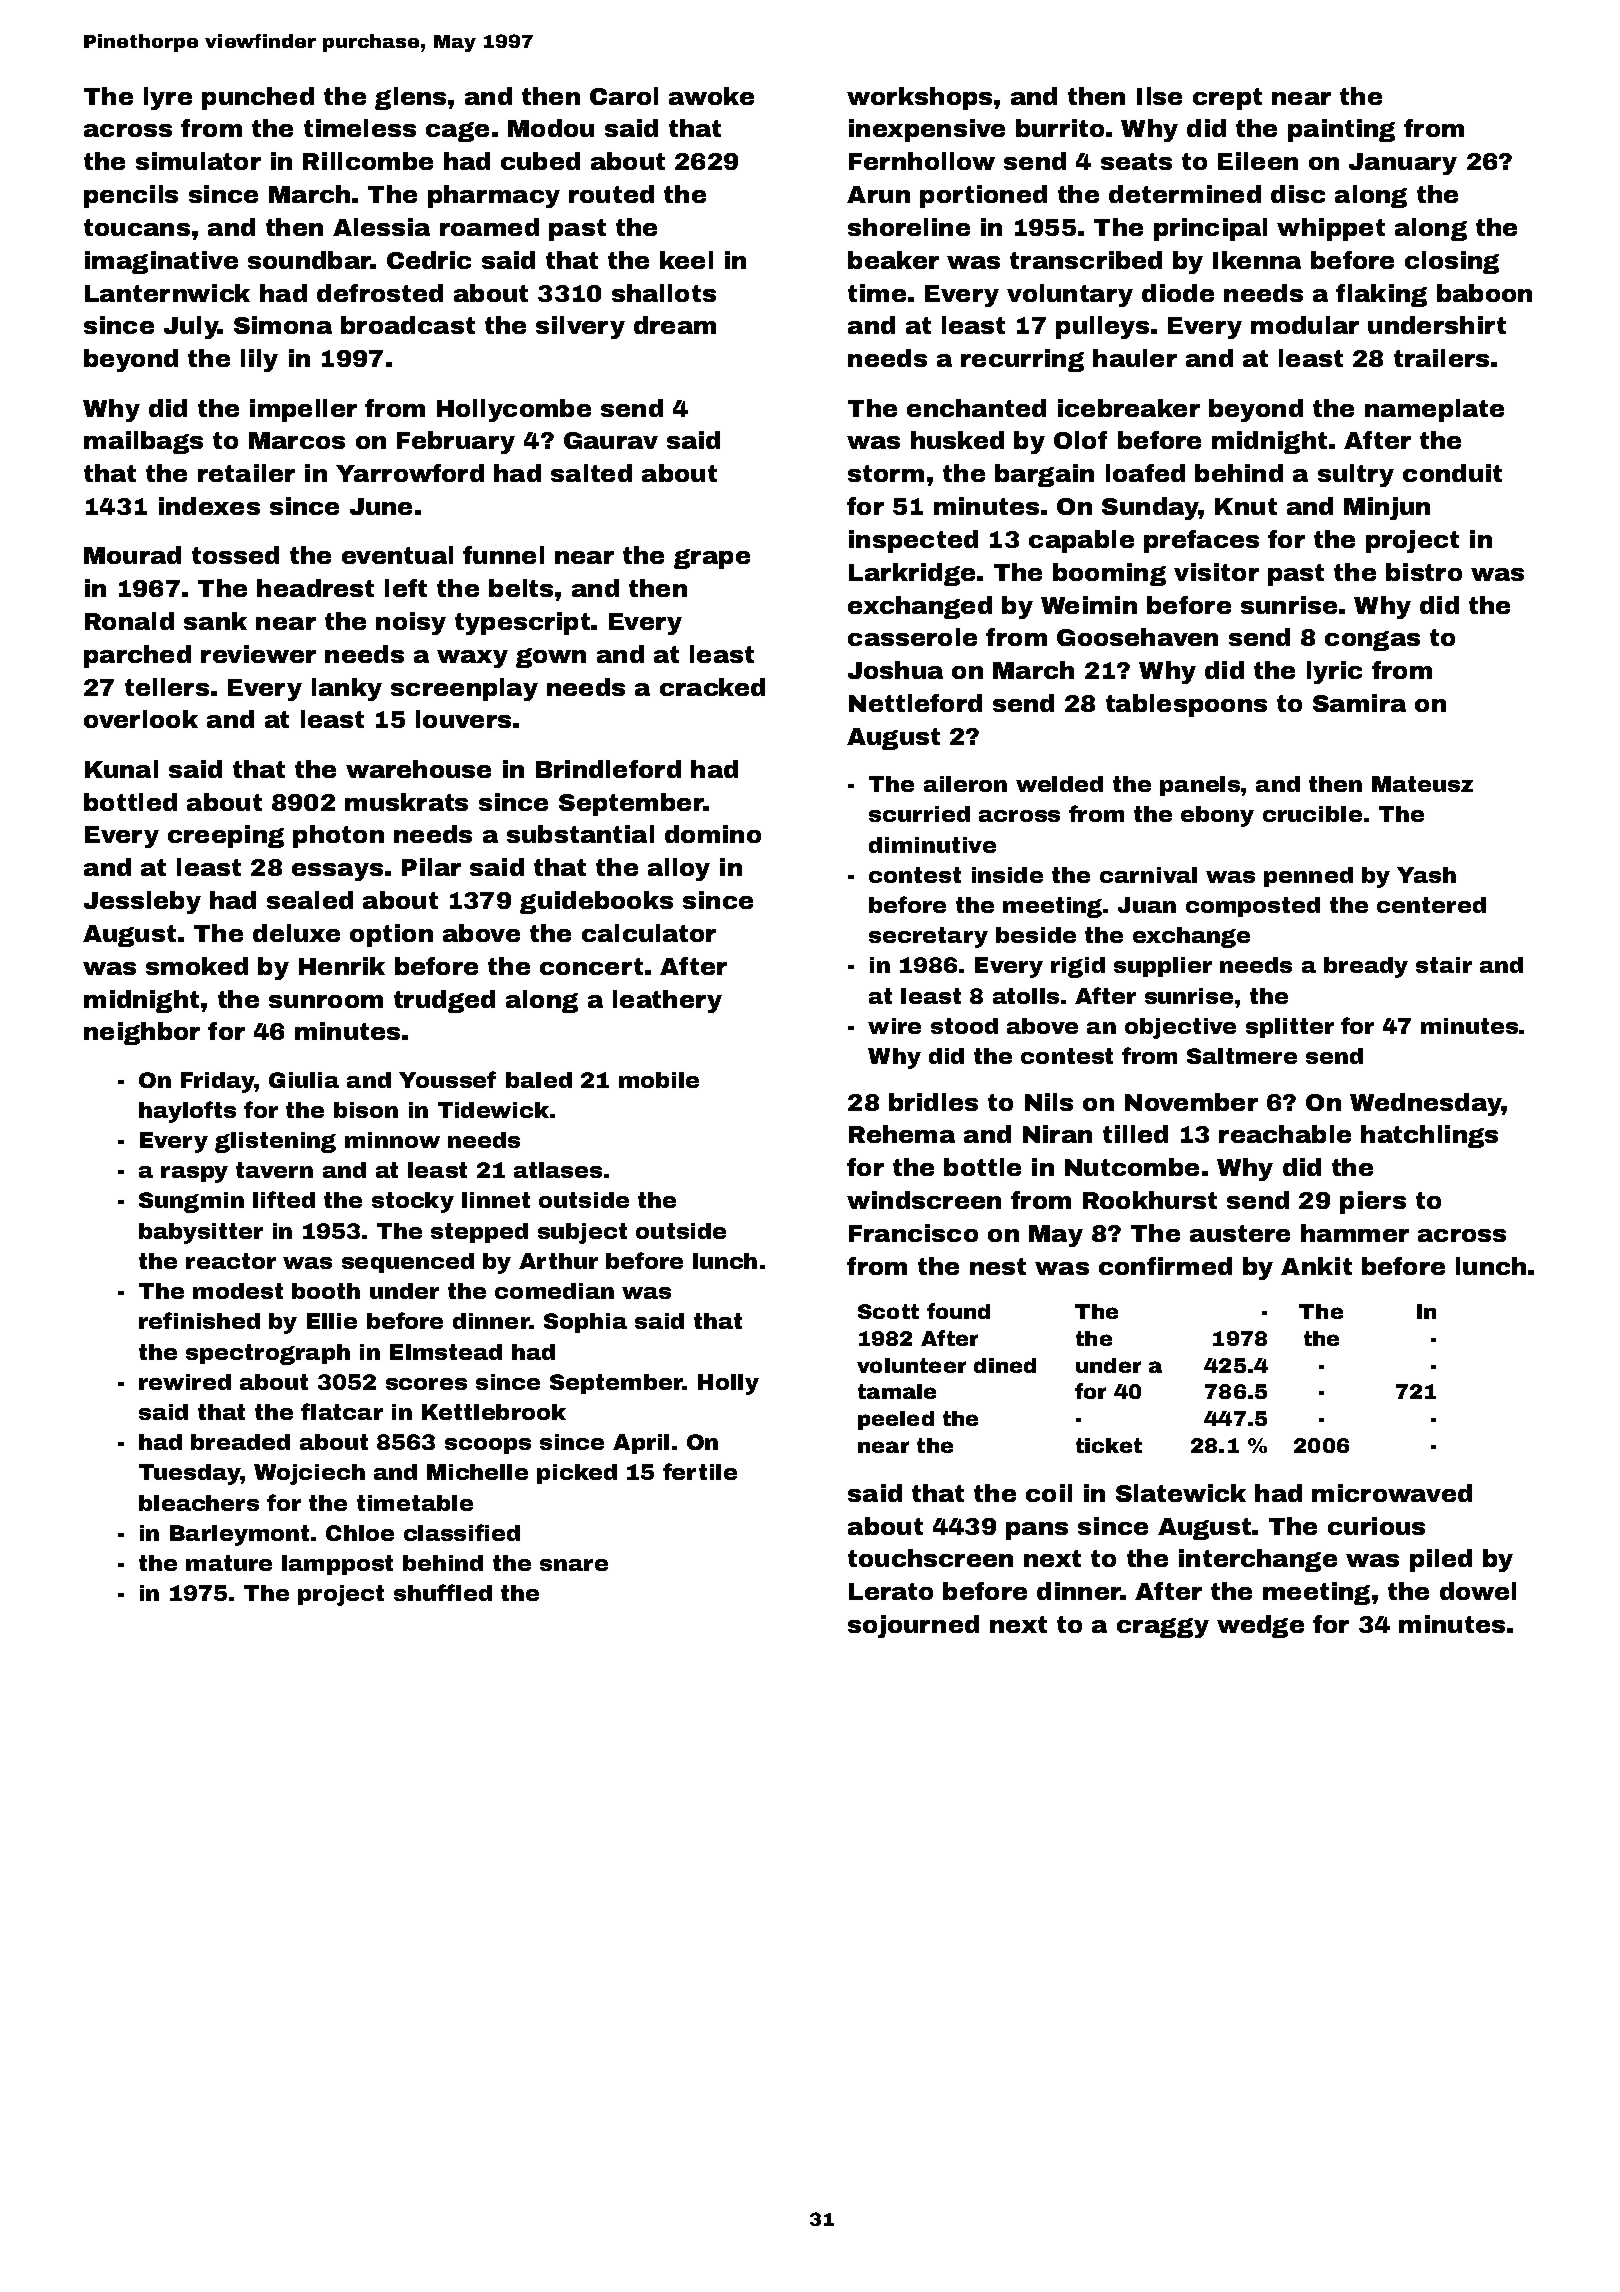  I want to click on soundbar, so click(309, 260).
